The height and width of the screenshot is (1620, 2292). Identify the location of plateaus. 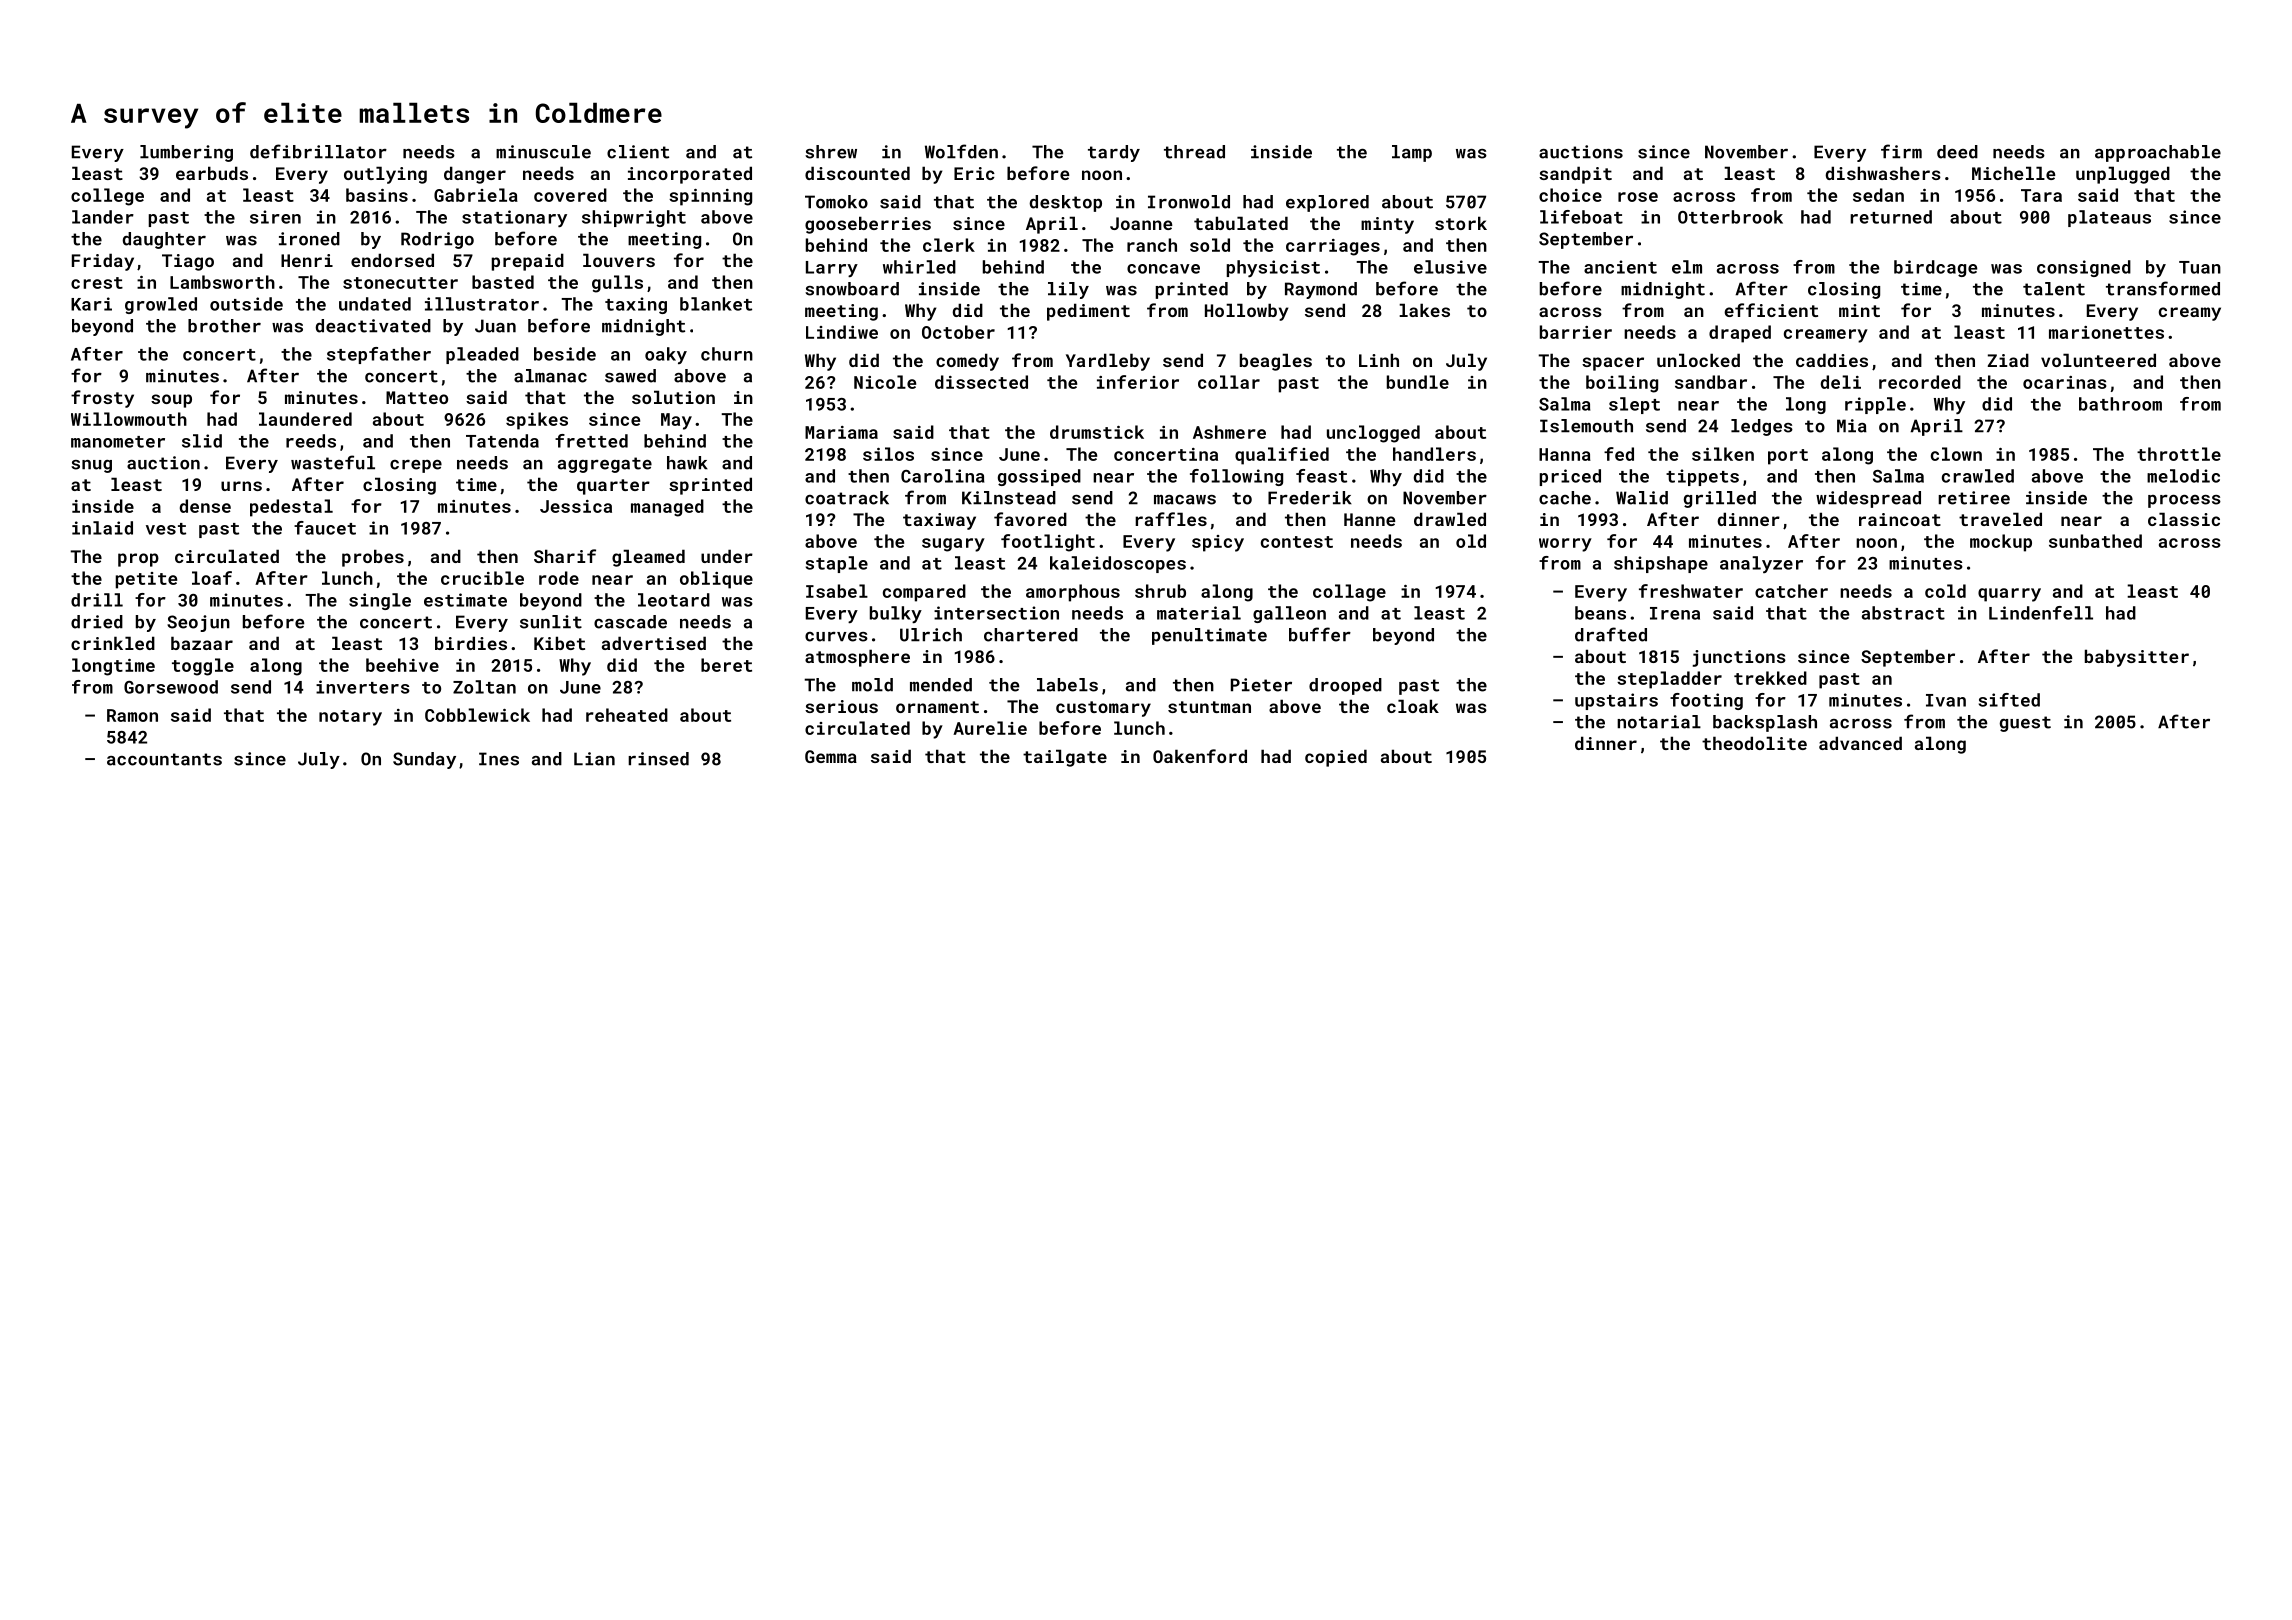
(2109, 218).
